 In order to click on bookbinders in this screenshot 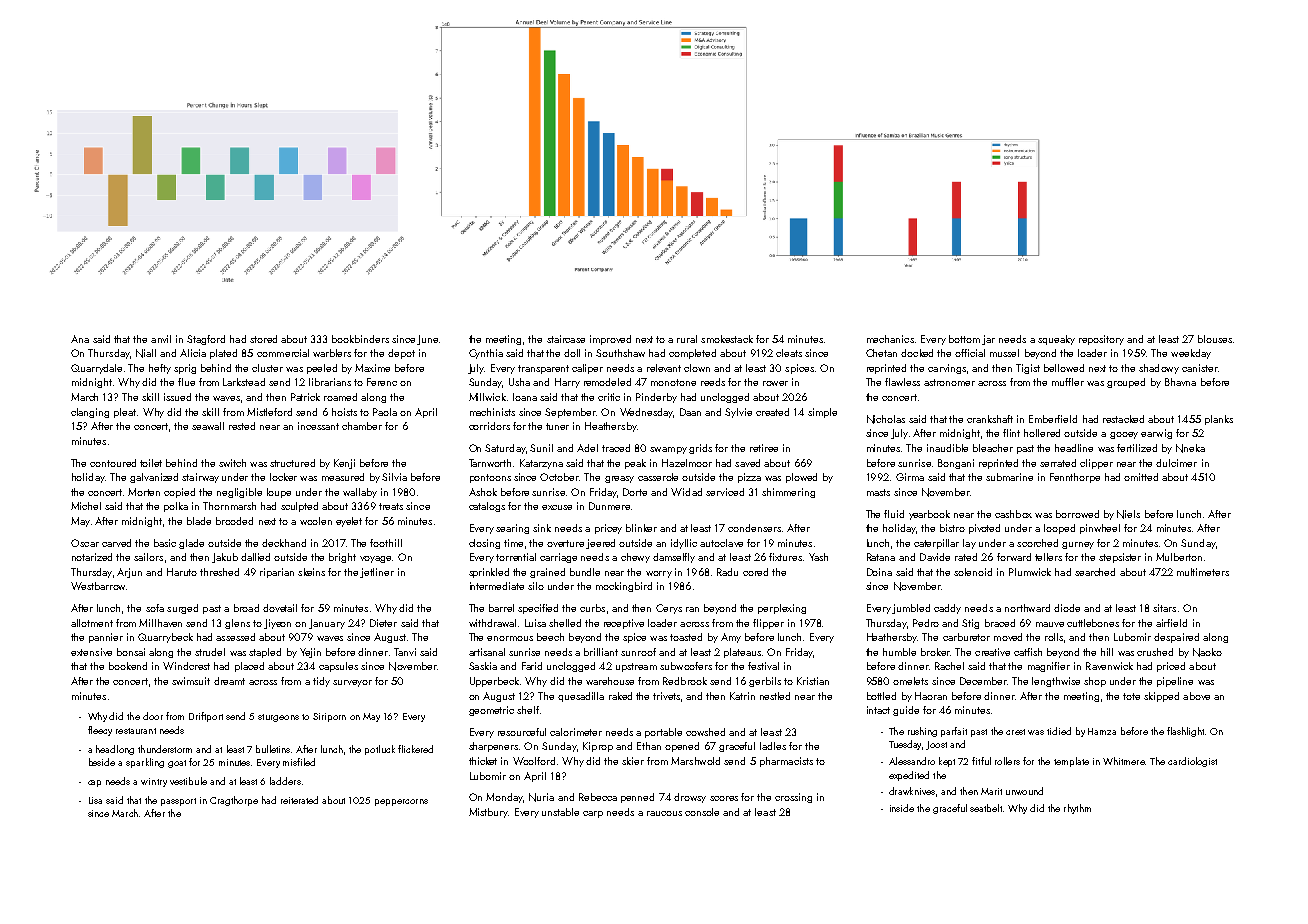, I will do `click(360, 339)`.
